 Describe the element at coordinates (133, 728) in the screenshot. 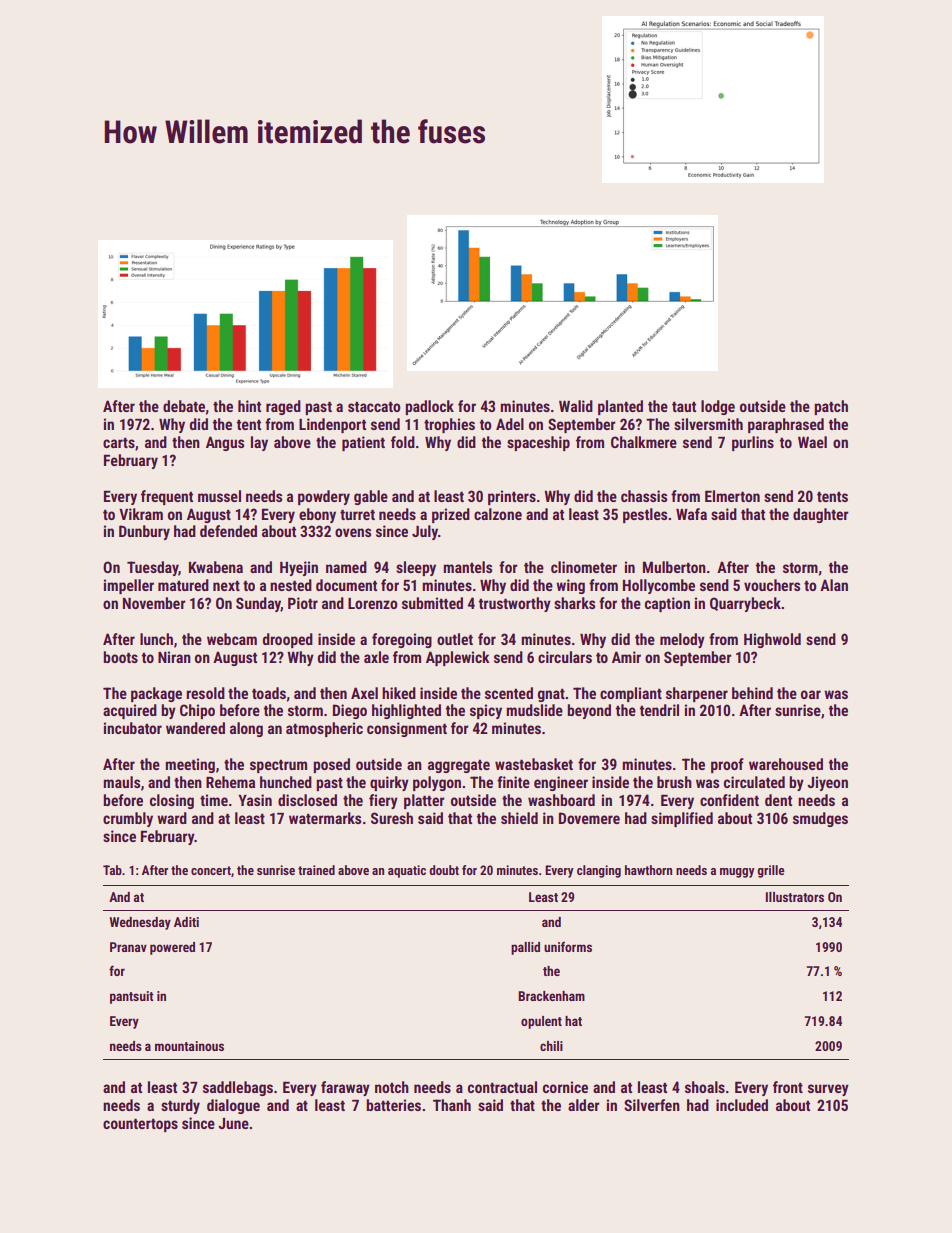

I see `incubator` at that location.
